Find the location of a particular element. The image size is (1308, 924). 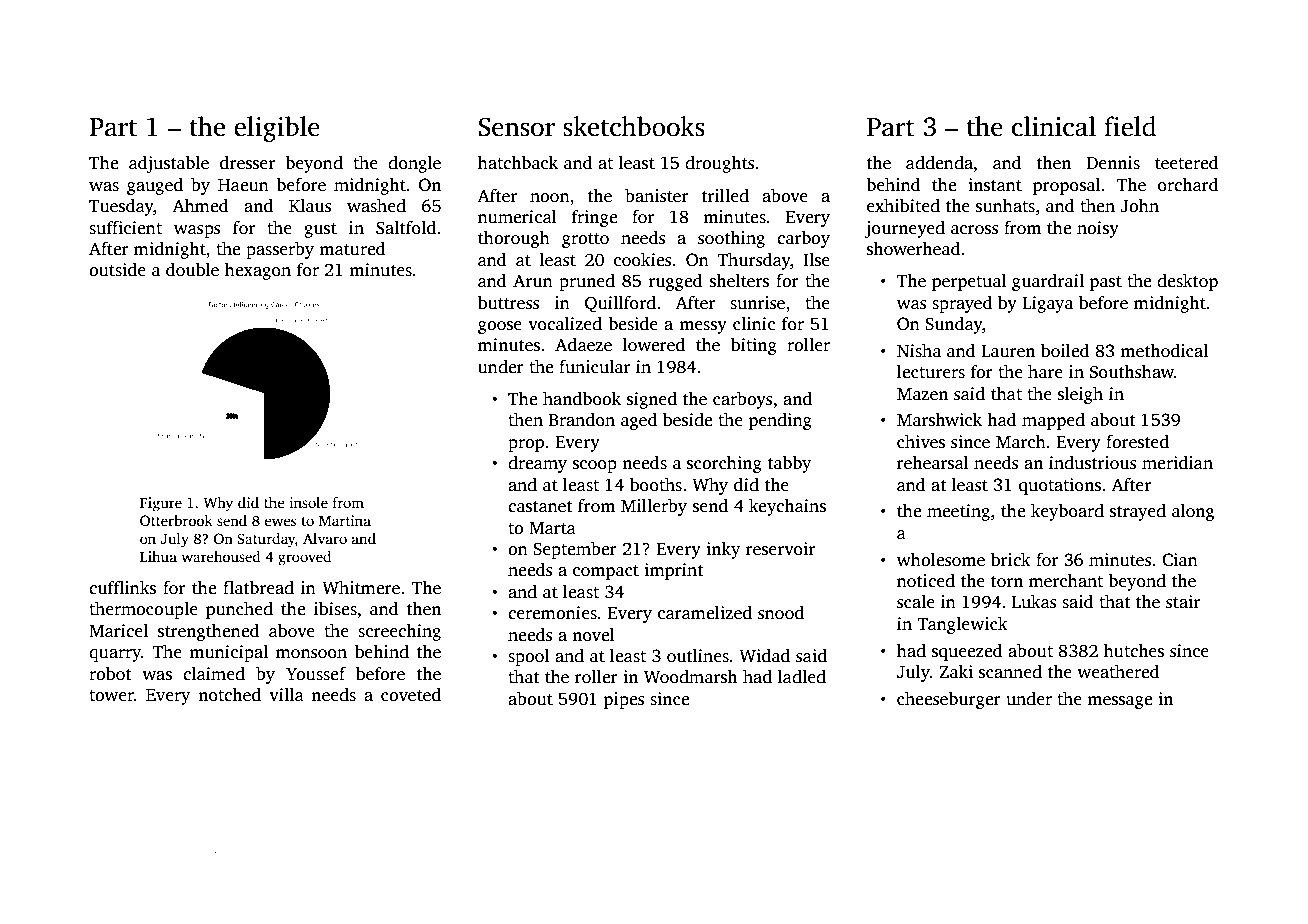

municipal is located at coordinates (228, 653).
